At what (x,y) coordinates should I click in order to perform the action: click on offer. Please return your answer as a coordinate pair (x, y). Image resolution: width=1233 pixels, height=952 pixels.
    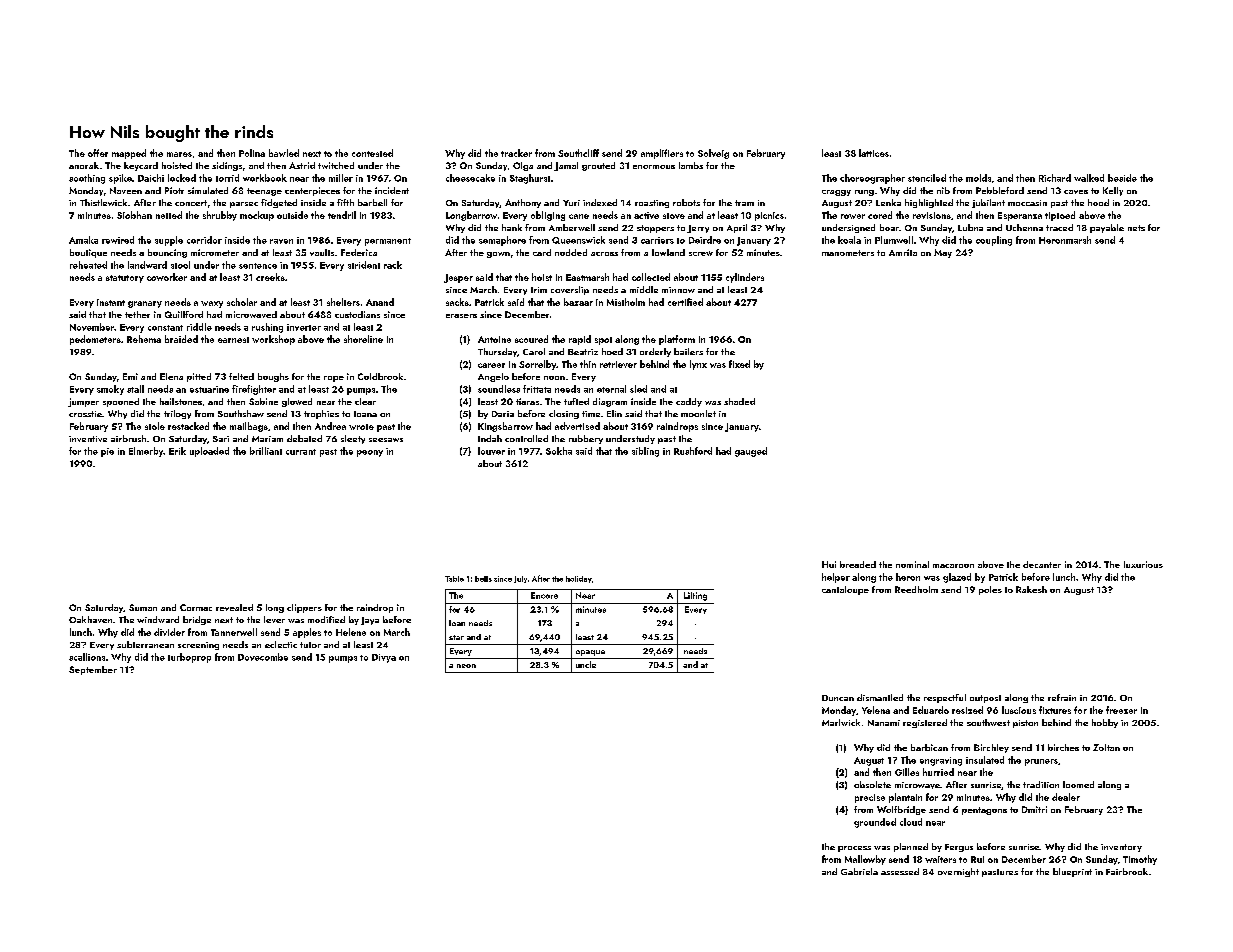
    Looking at the image, I should click on (98, 153).
